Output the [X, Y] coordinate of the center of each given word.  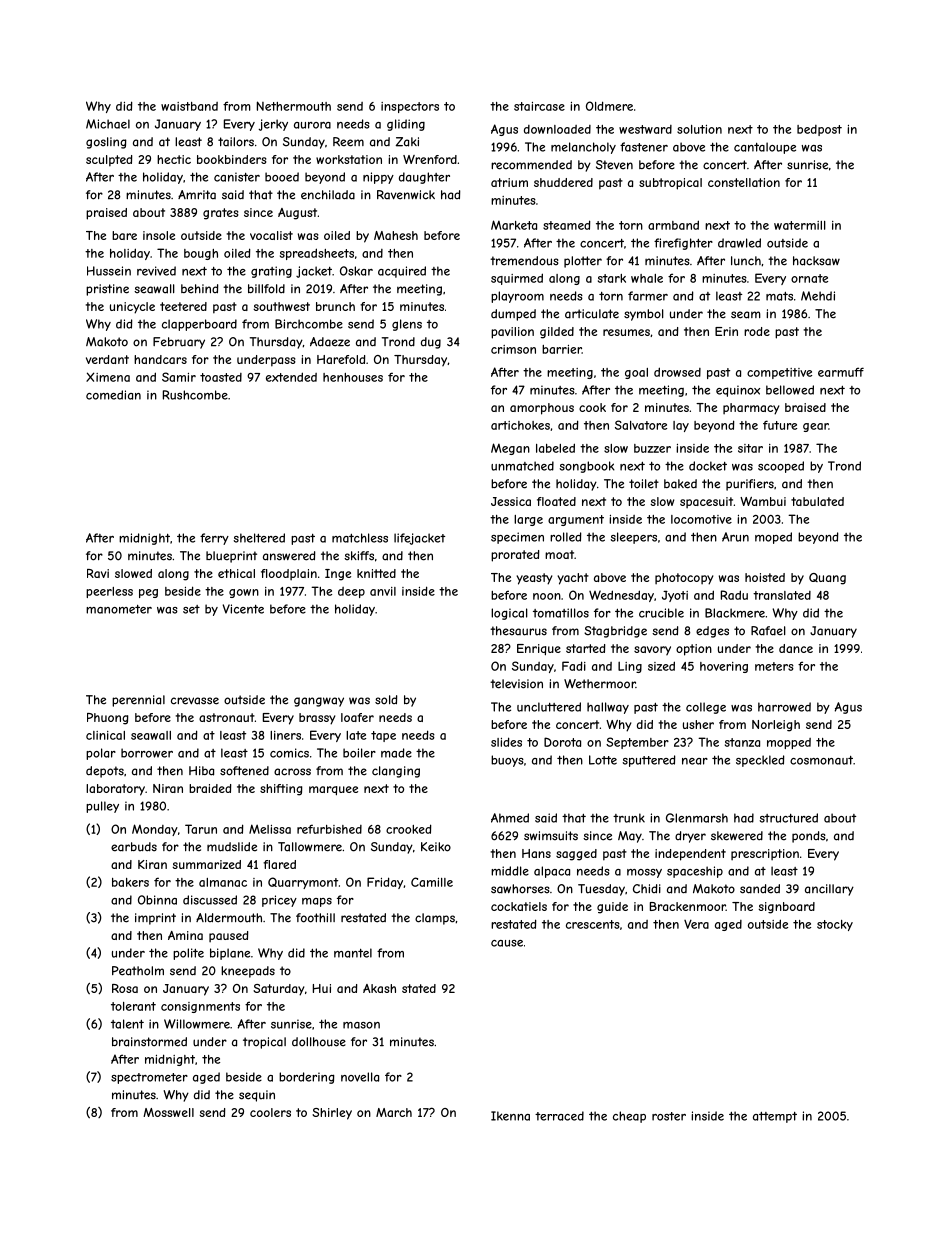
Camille [432, 882]
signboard [786, 908]
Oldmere [609, 106]
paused [228, 937]
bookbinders [231, 159]
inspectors [410, 107]
